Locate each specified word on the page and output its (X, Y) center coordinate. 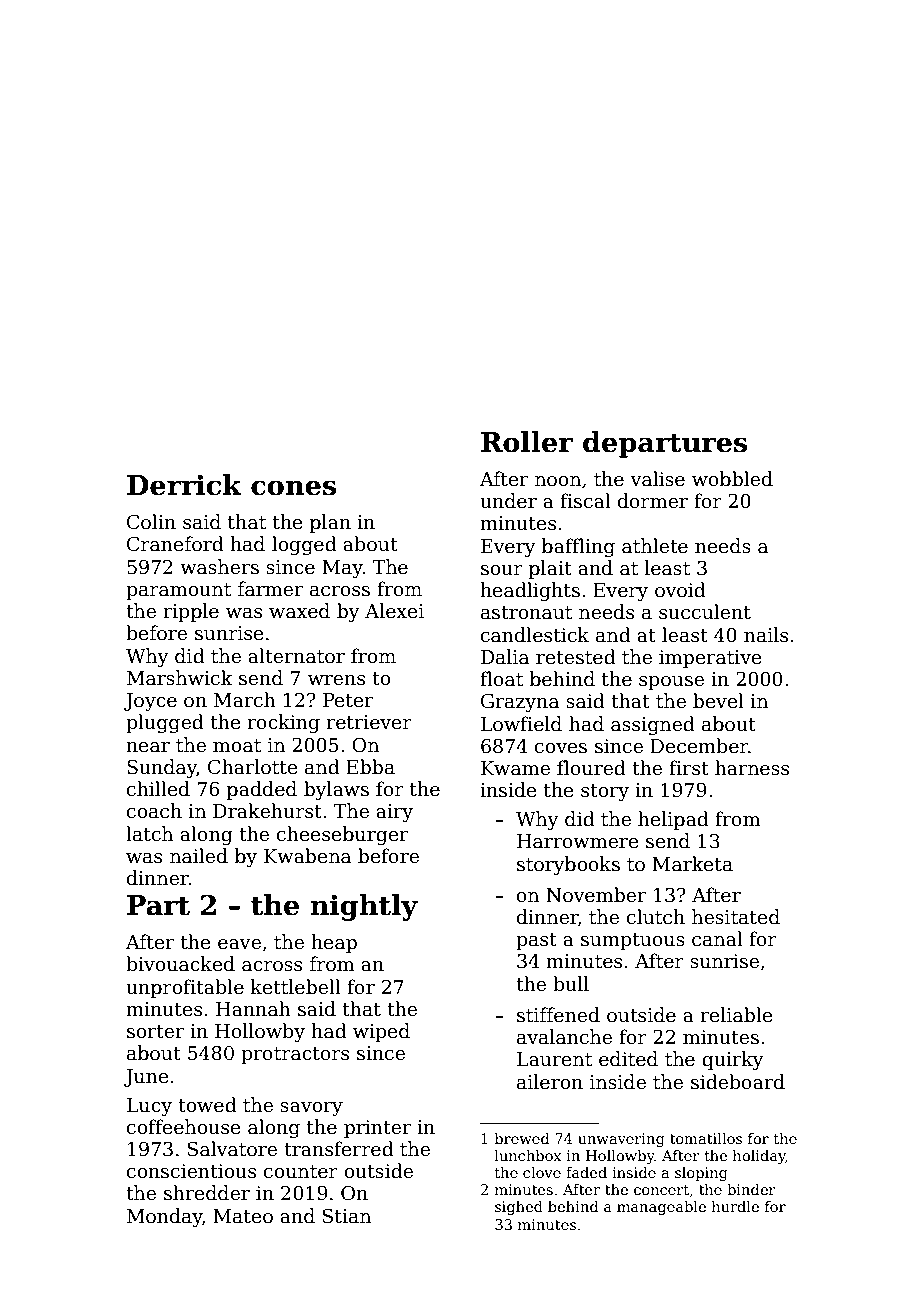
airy (394, 813)
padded (262, 790)
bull (571, 984)
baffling (578, 547)
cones (293, 488)
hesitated (736, 917)
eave (239, 944)
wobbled (732, 479)
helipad (673, 820)
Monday (164, 1217)
